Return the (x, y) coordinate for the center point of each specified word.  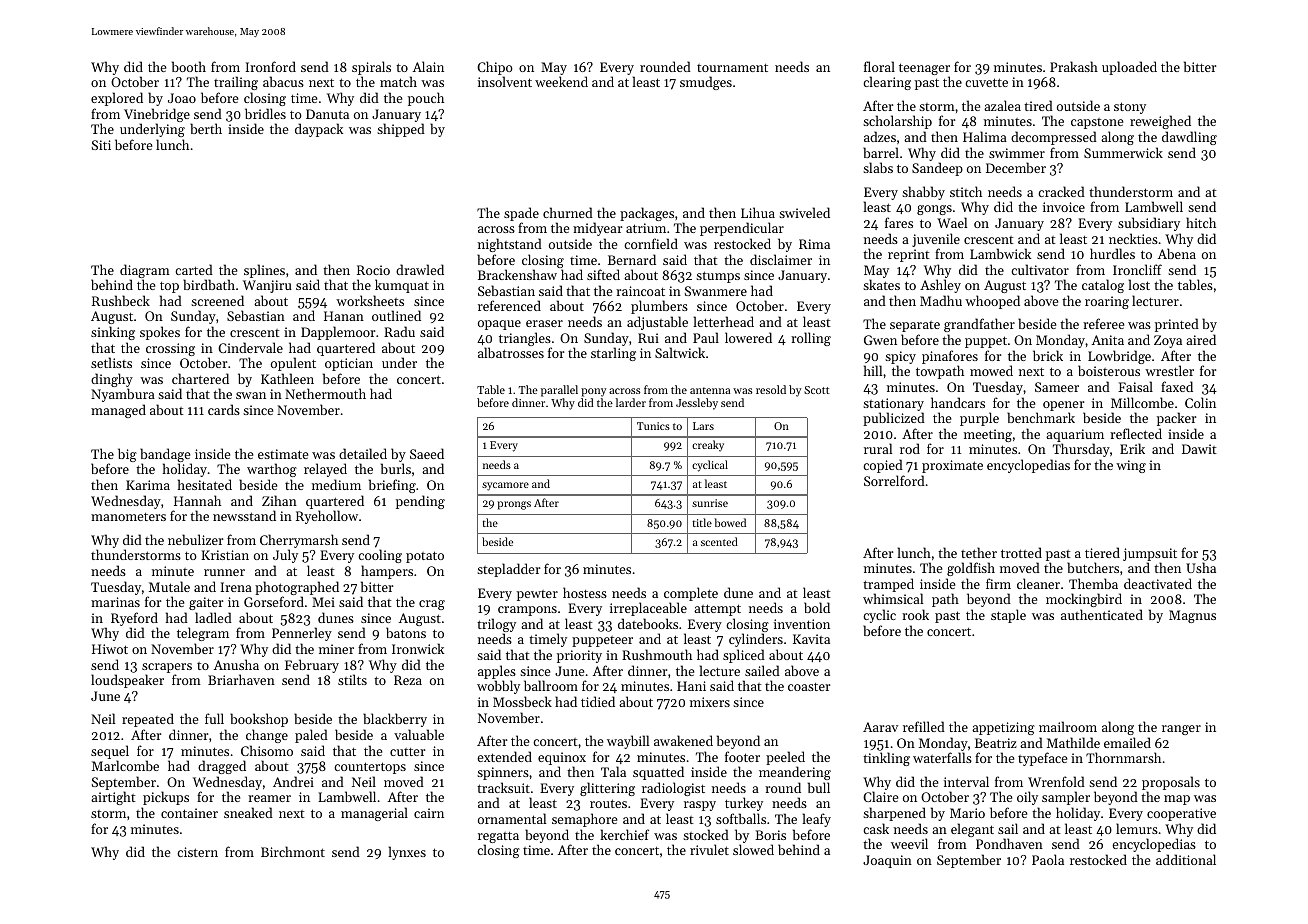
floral (879, 66)
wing (1131, 466)
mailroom (1068, 726)
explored (117, 99)
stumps (718, 277)
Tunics (653, 426)
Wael (952, 222)
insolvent (505, 81)
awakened (683, 740)
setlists (111, 362)
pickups (166, 798)
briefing (392, 486)
